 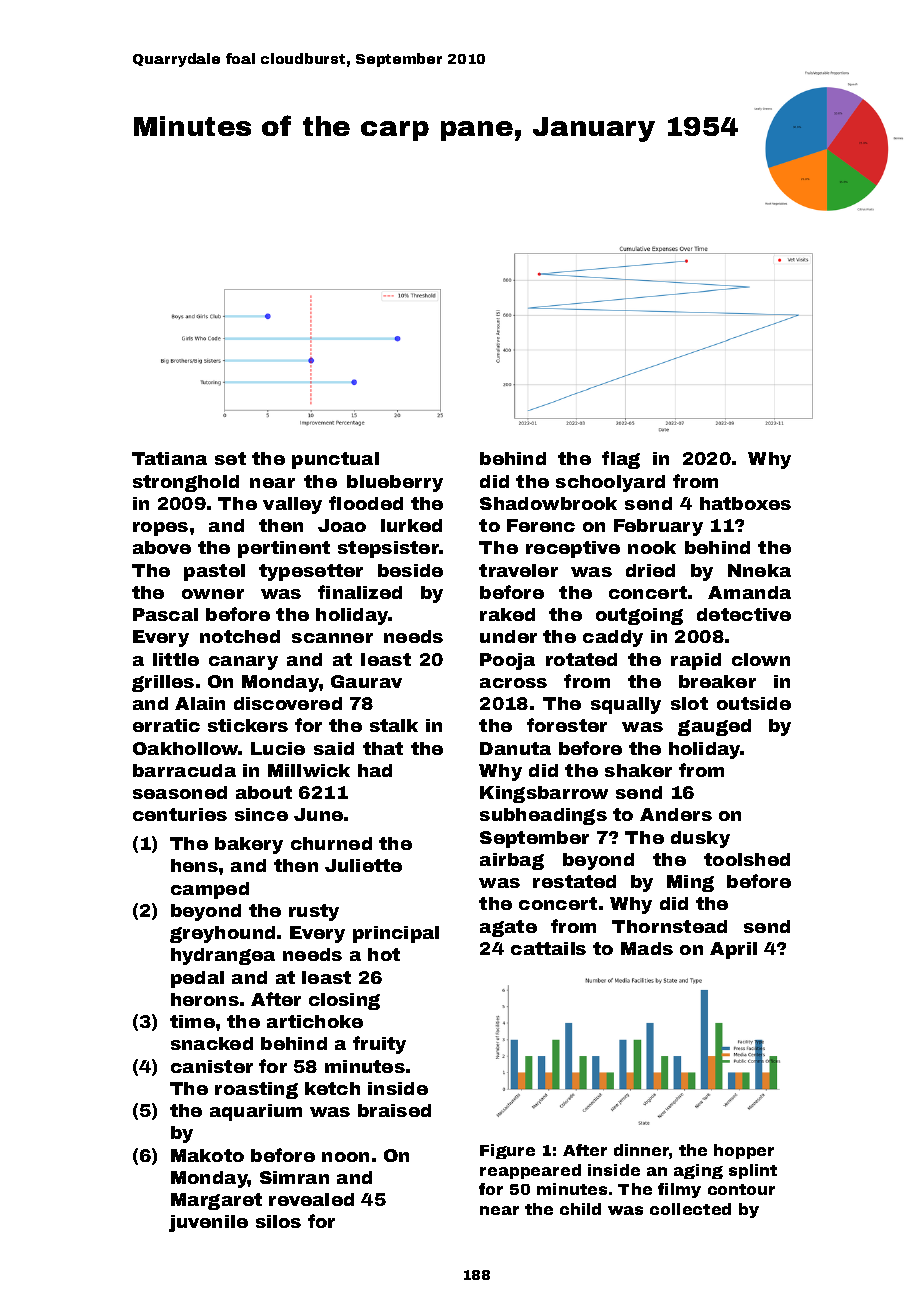 I want to click on airbag, so click(x=512, y=861).
